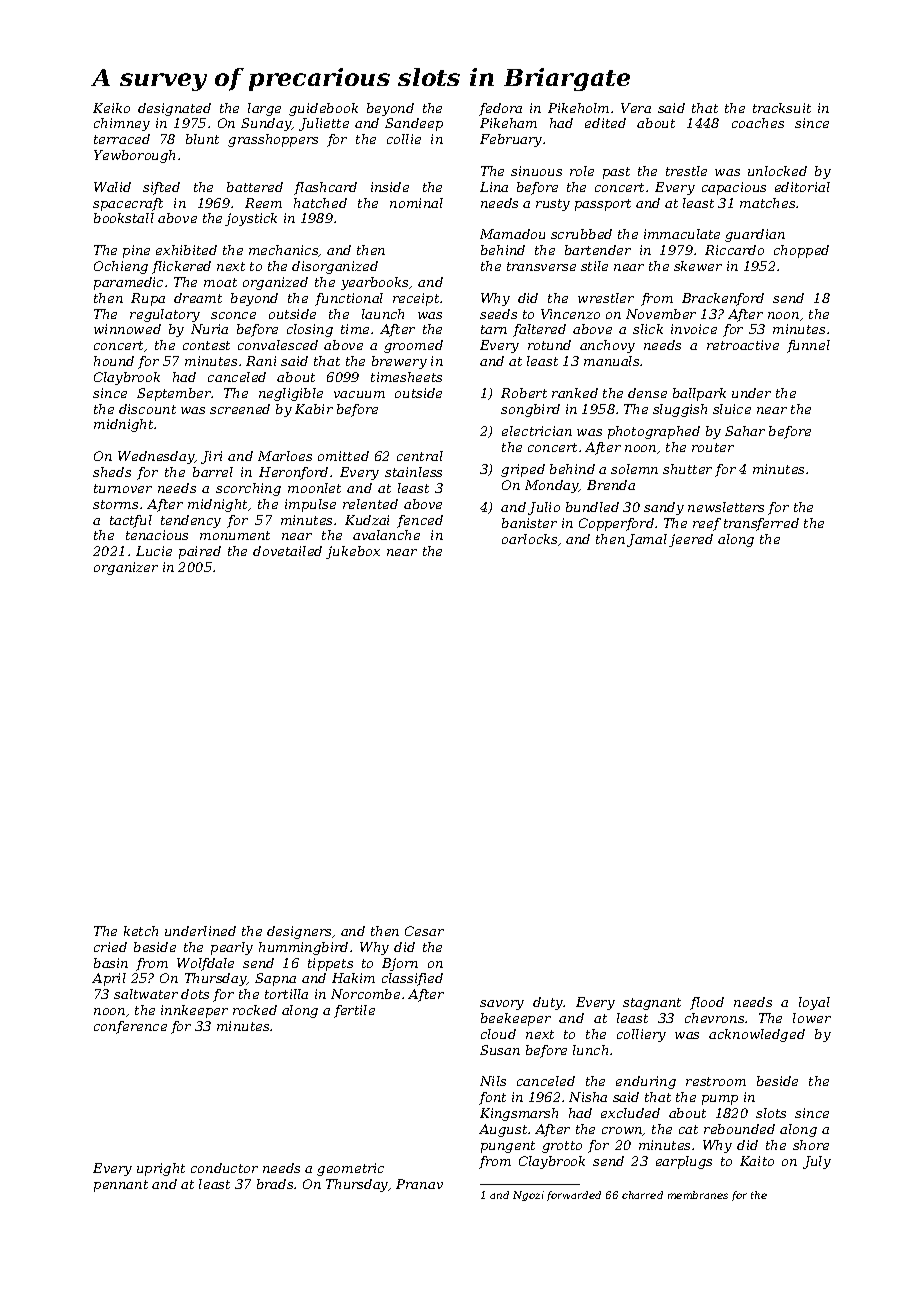 This screenshot has height=1308, width=924. What do you see at coordinates (424, 931) in the screenshot?
I see `Cesar` at bounding box center [424, 931].
